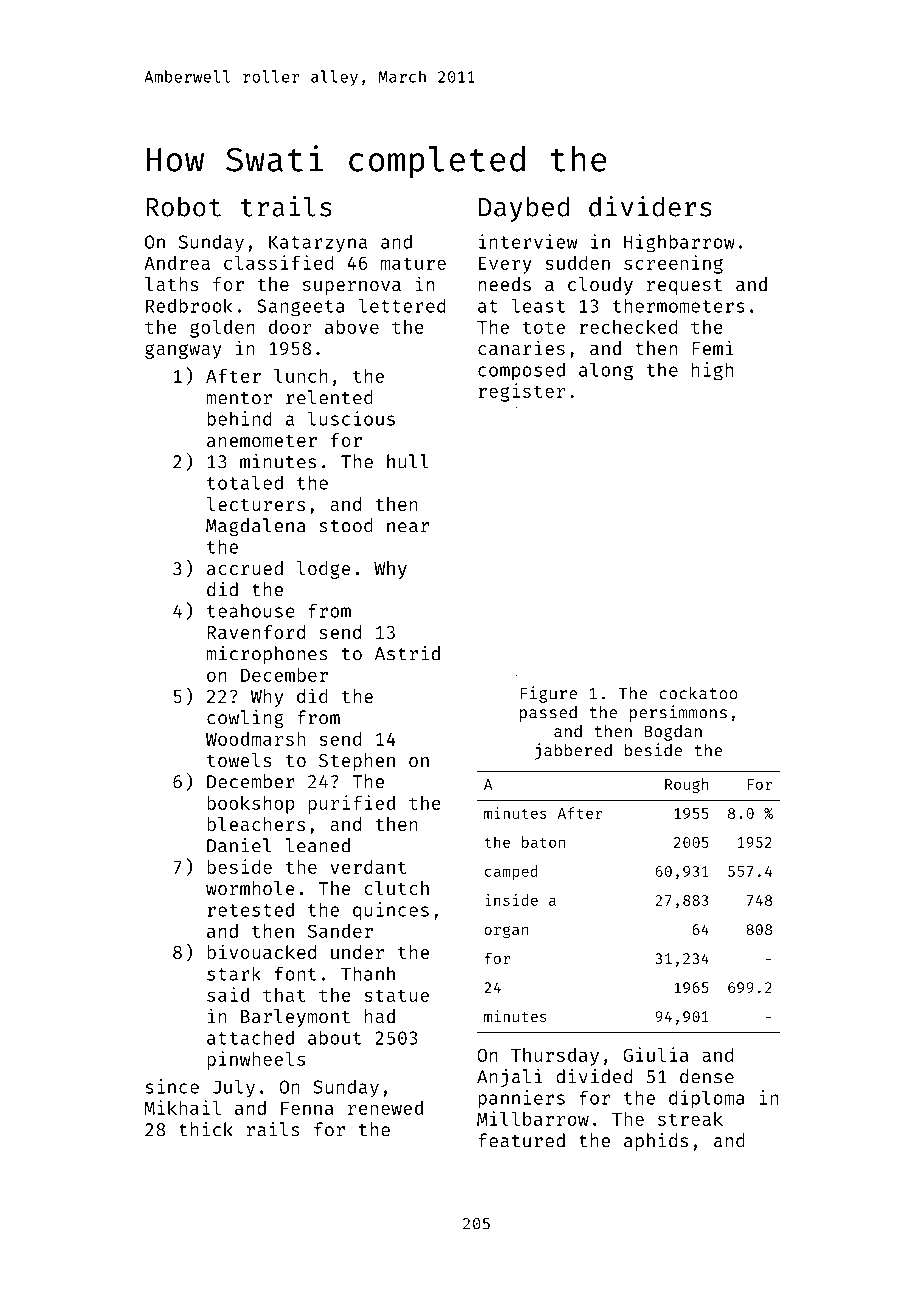 Image resolution: width=924 pixels, height=1311 pixels. What do you see at coordinates (172, 284) in the screenshot?
I see `laths` at bounding box center [172, 284].
